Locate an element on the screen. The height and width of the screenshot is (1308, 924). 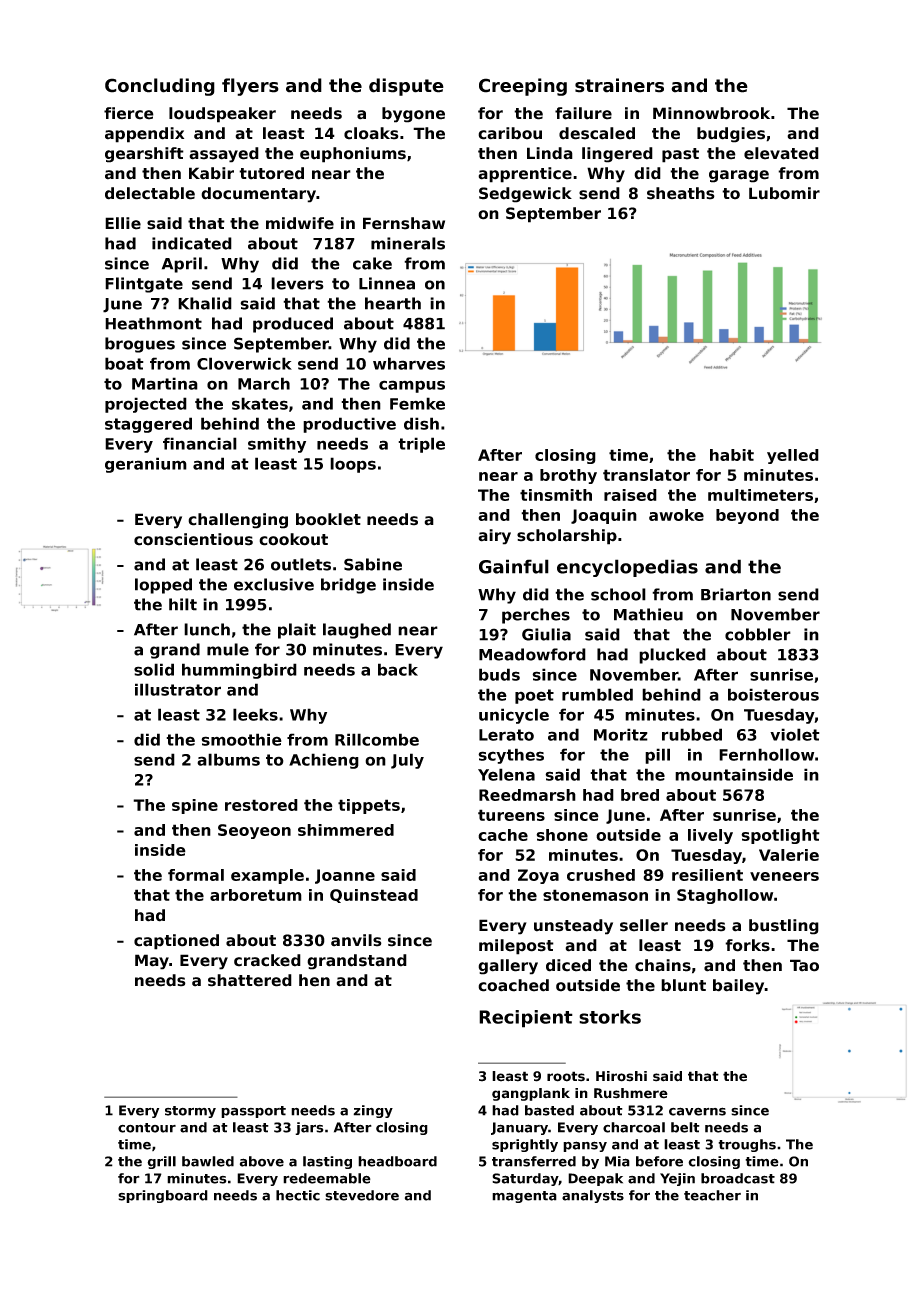
hectic is located at coordinates (298, 1195).
